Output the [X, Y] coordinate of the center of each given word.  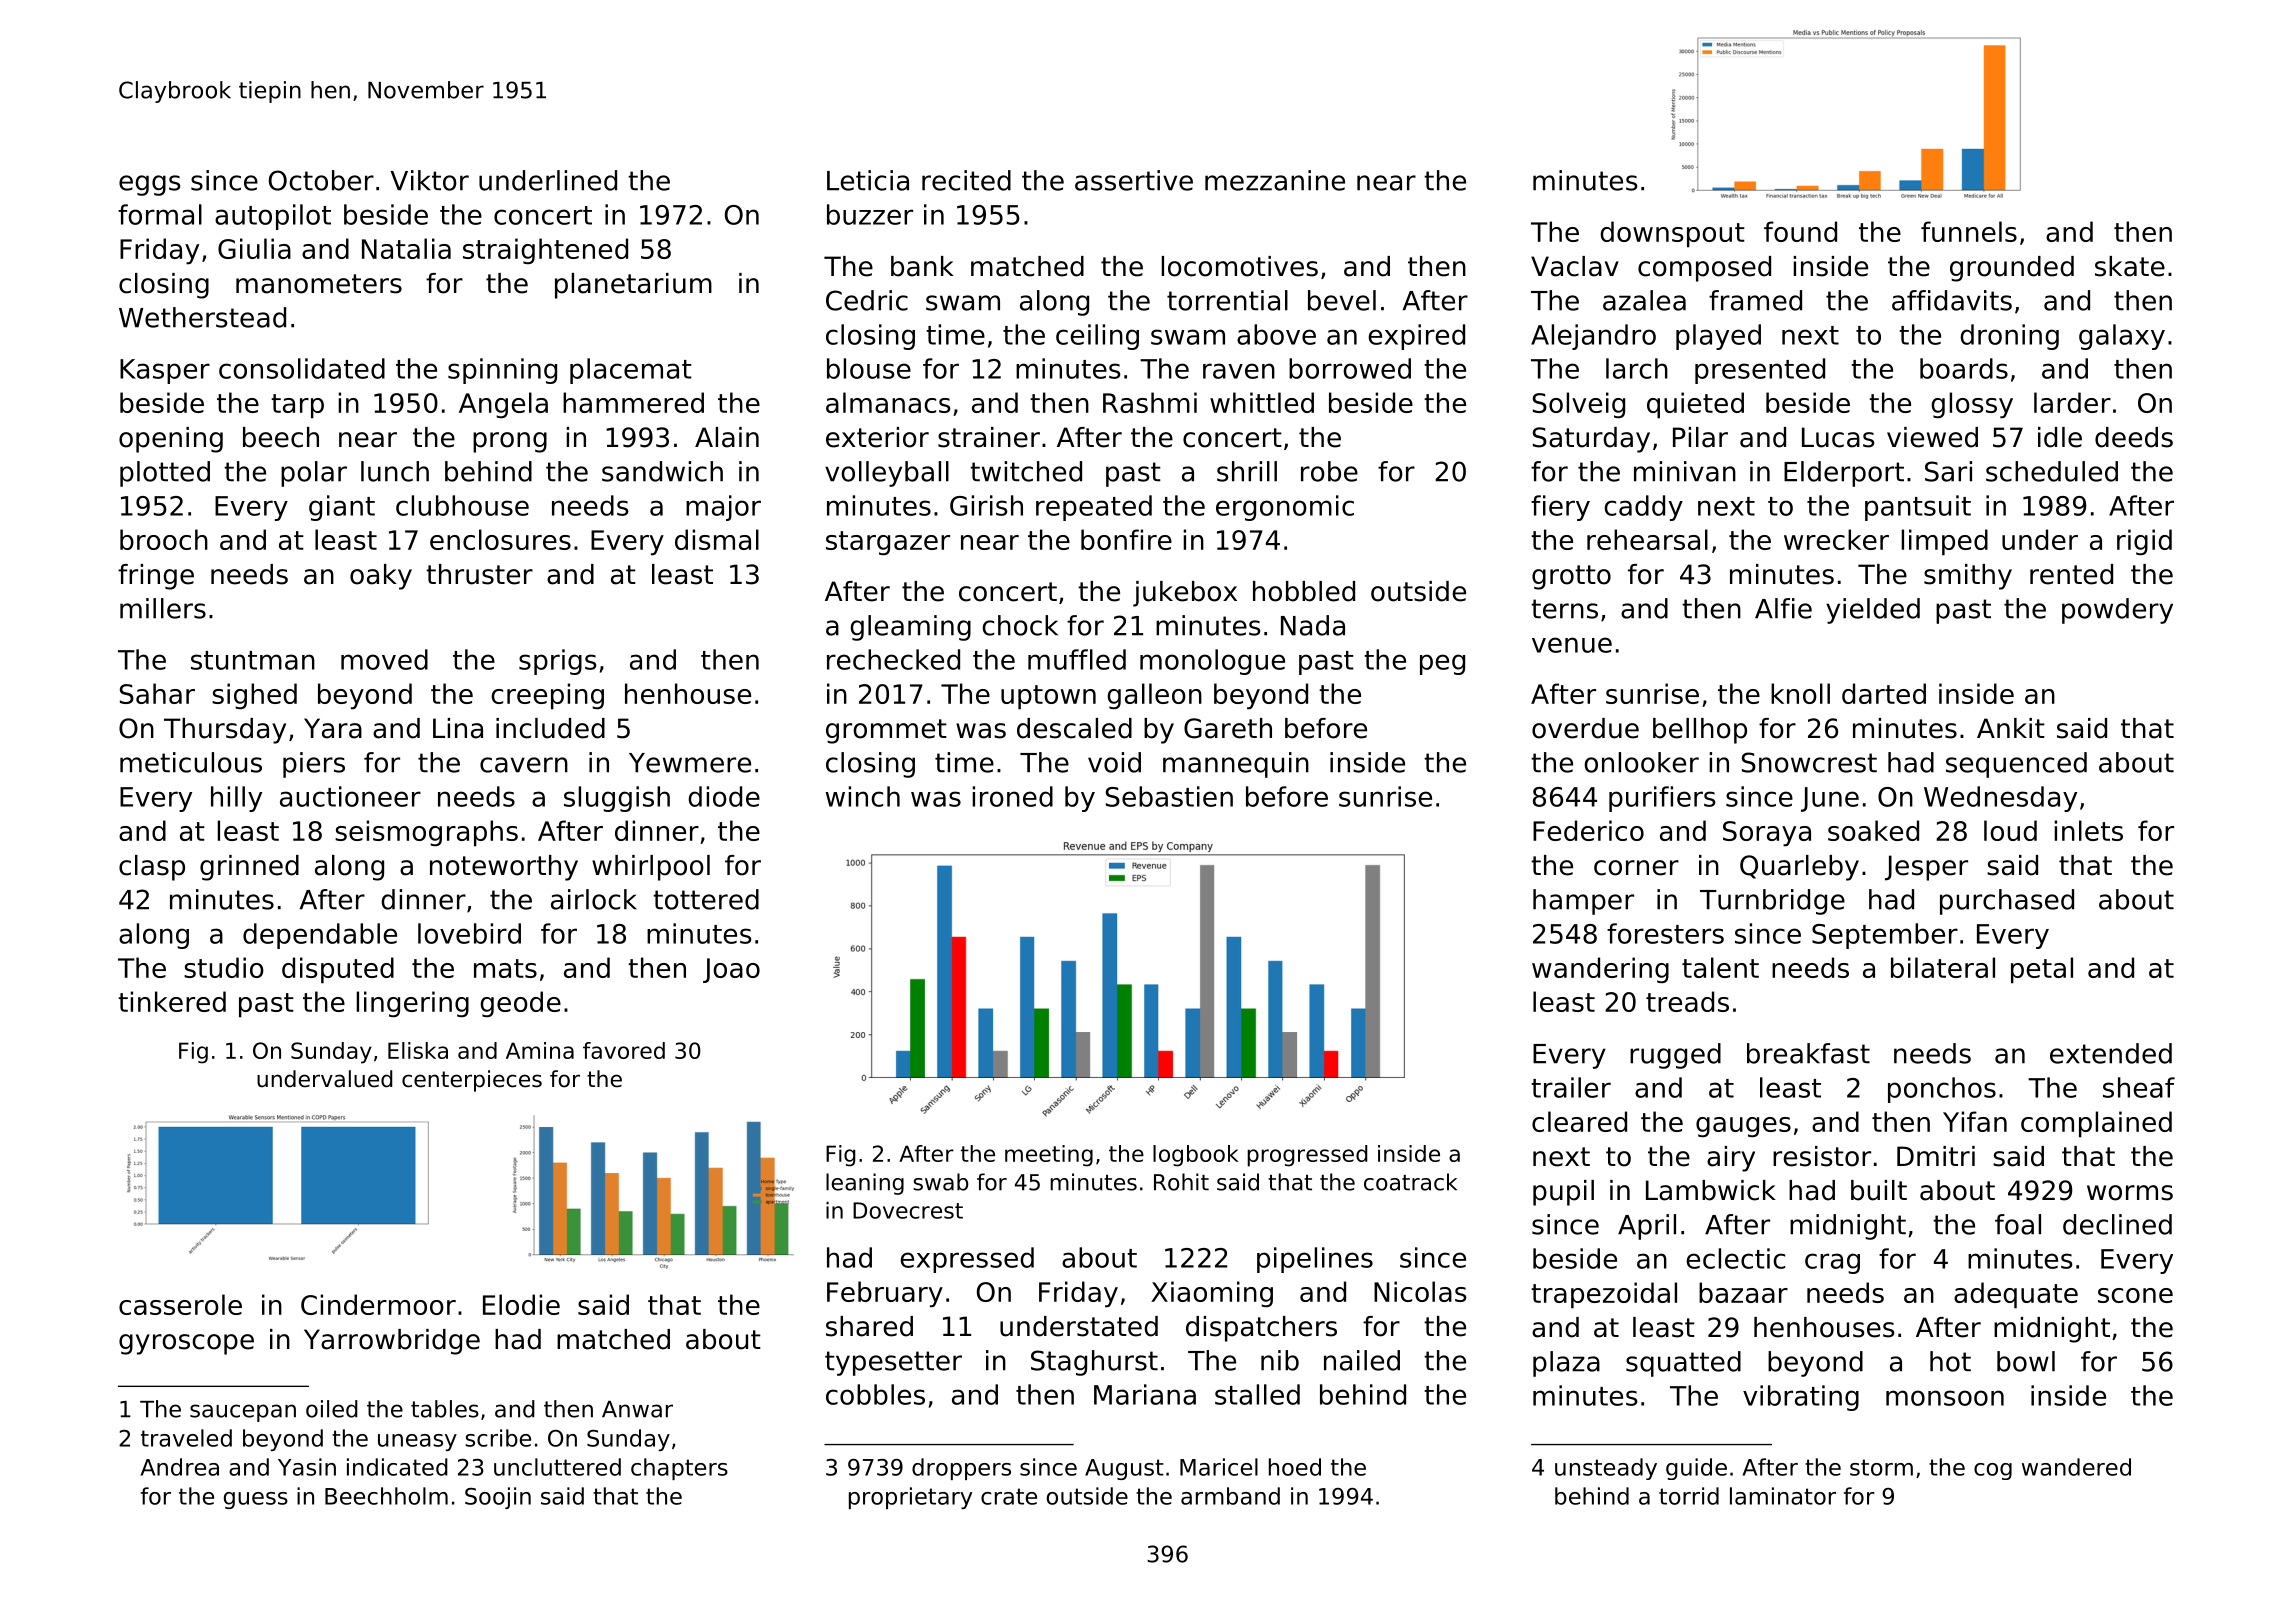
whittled [1262, 402]
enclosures [500, 539]
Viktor [429, 180]
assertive [1134, 180]
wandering [1600, 970]
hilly [236, 799]
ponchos [1942, 1090]
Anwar [637, 1409]
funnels [1969, 231]
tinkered [172, 1001]
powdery [2117, 611]
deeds [2134, 437]
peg [1442, 664]
